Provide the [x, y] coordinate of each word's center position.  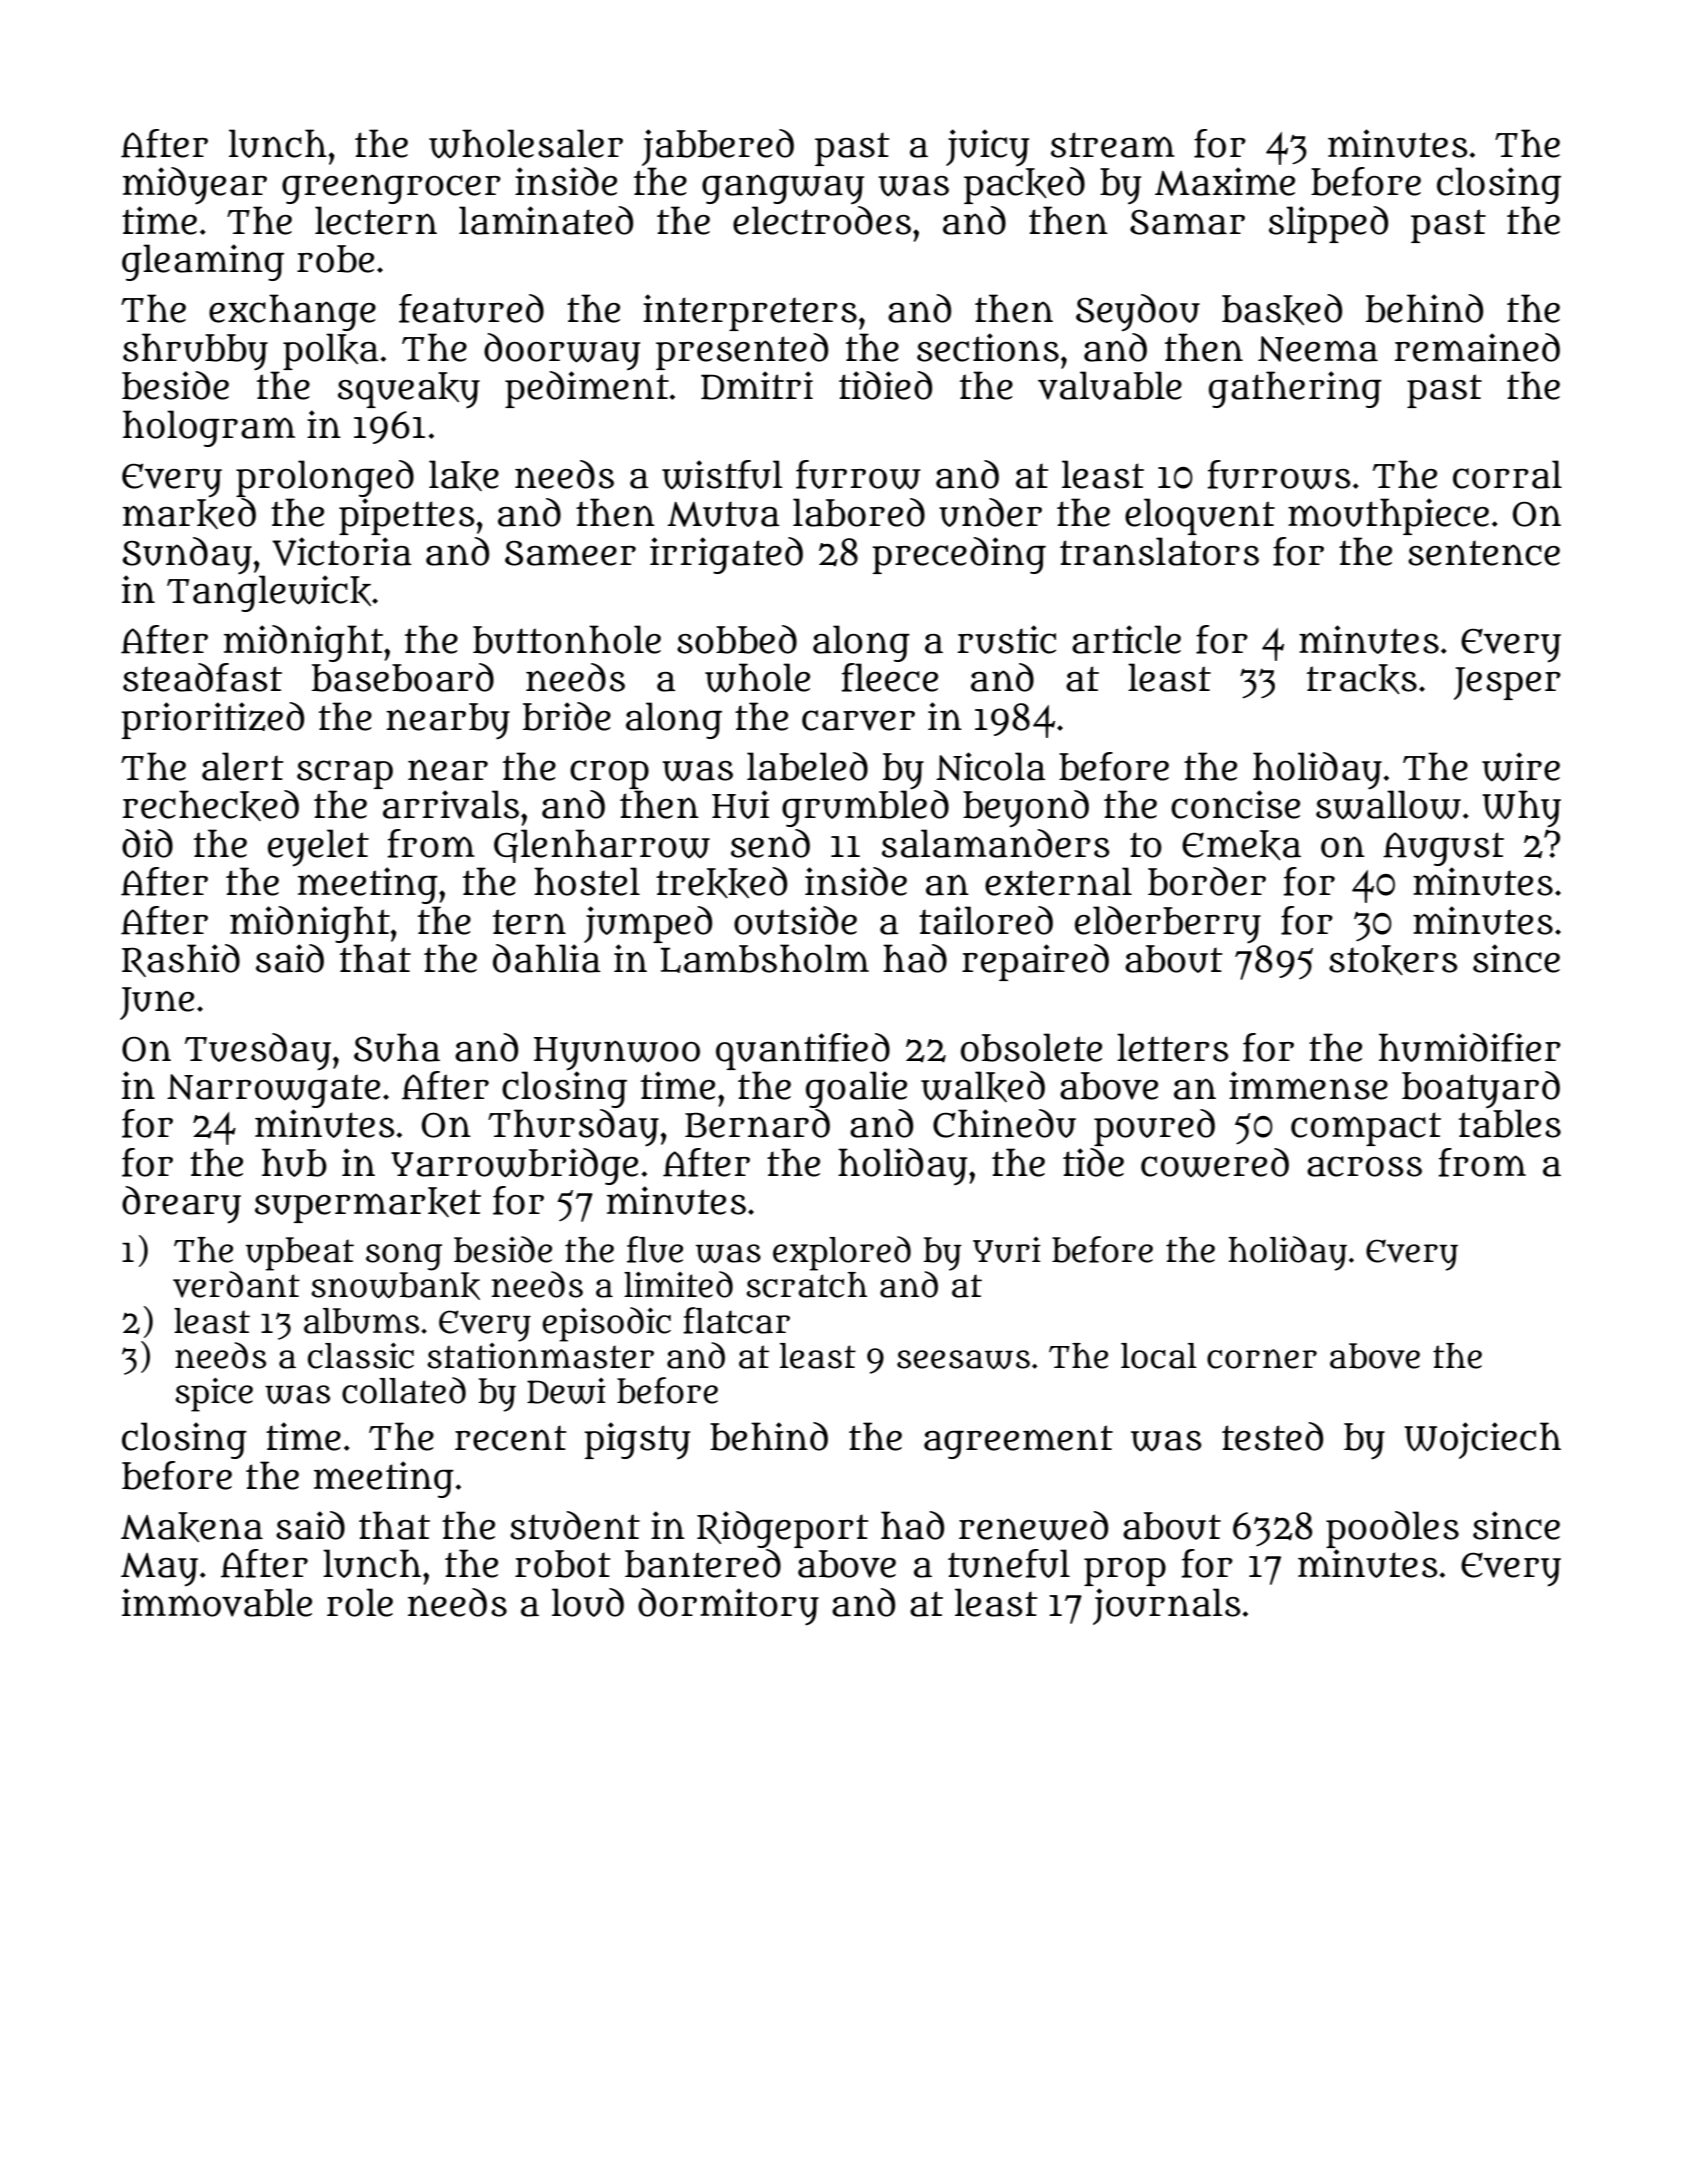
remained [1477, 347]
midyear [195, 186]
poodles [1392, 1529]
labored [859, 512]
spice [214, 1395]
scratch [806, 1285]
